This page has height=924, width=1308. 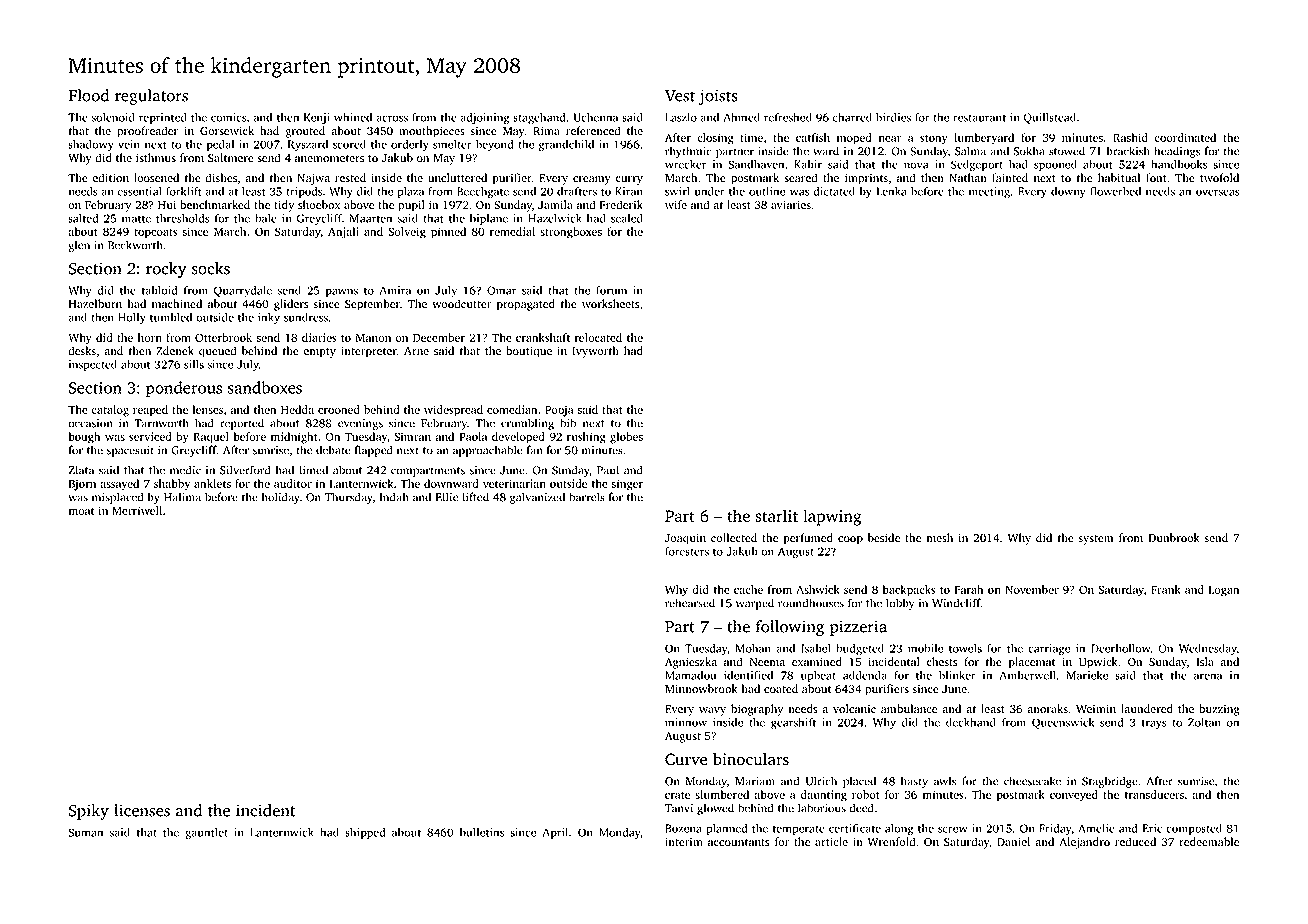 I want to click on Merriwell, so click(x=137, y=510).
